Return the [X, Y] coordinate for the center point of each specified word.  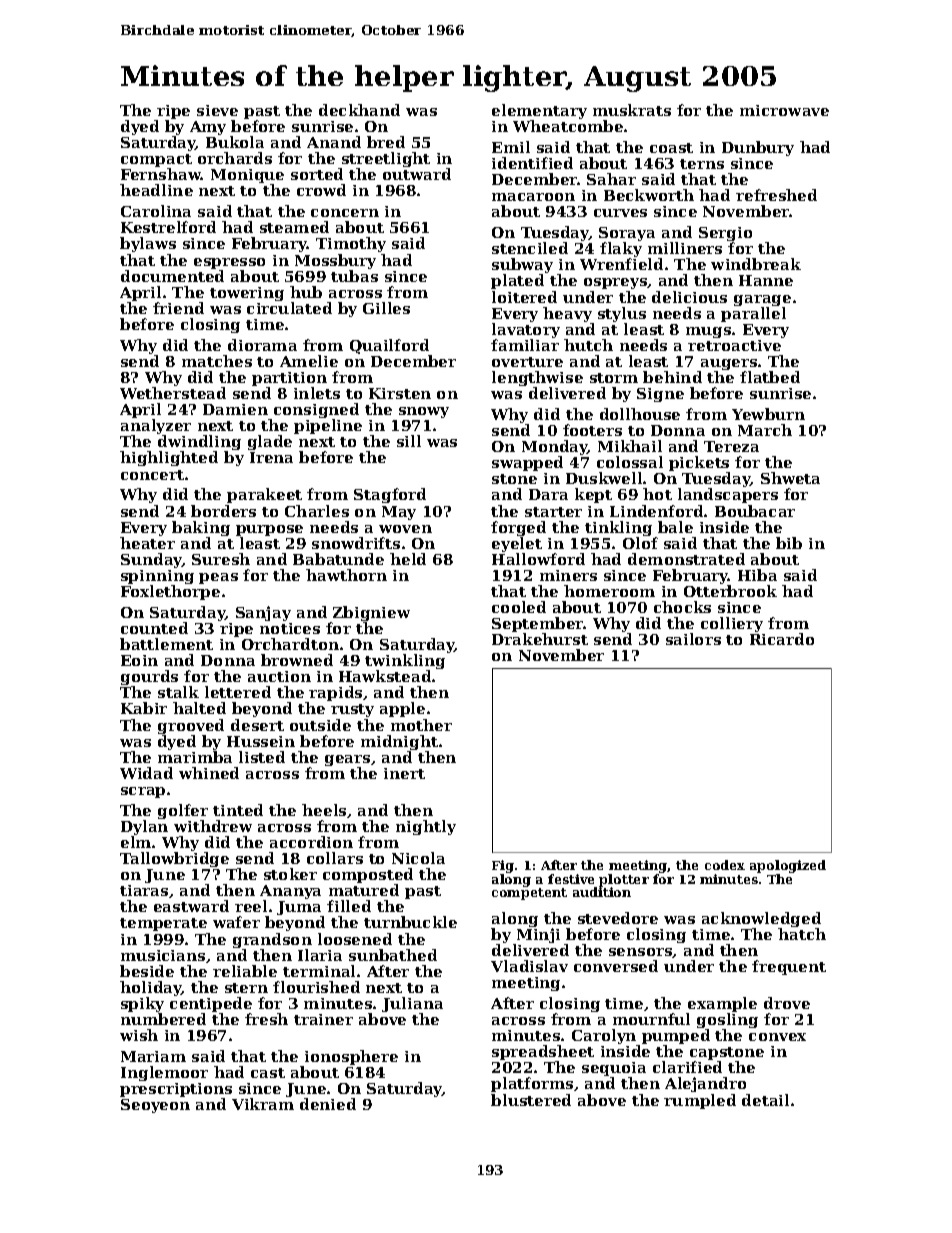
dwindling [199, 444]
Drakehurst [540, 639]
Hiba [757, 575]
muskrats [632, 110]
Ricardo [782, 639]
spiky [142, 1004]
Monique [247, 177]
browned [297, 660]
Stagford [390, 495]
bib [789, 543]
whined [209, 773]
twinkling [405, 663]
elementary [539, 111]
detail [765, 1100]
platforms [532, 1084]
